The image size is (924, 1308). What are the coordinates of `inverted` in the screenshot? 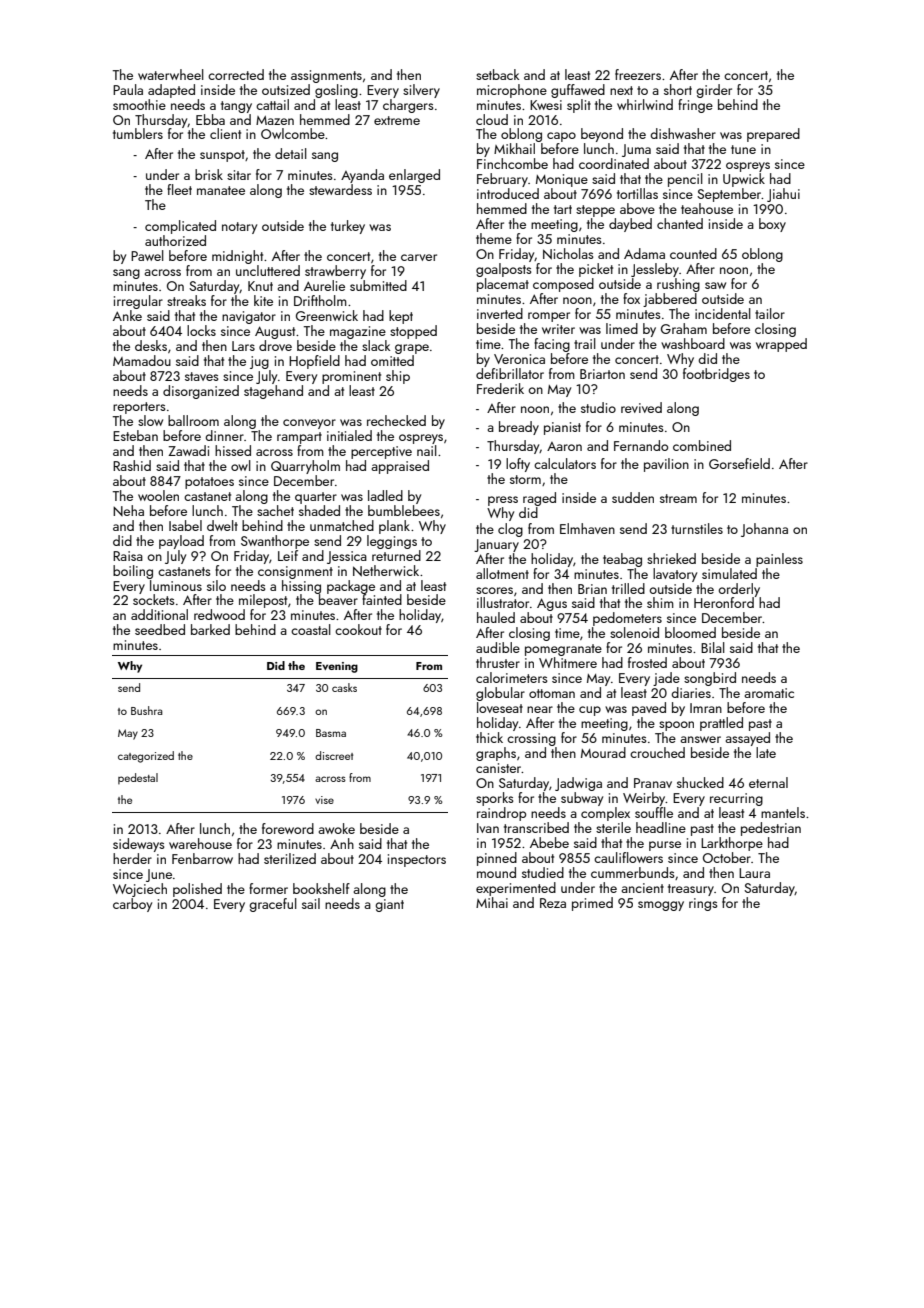 It's located at (500, 313).
